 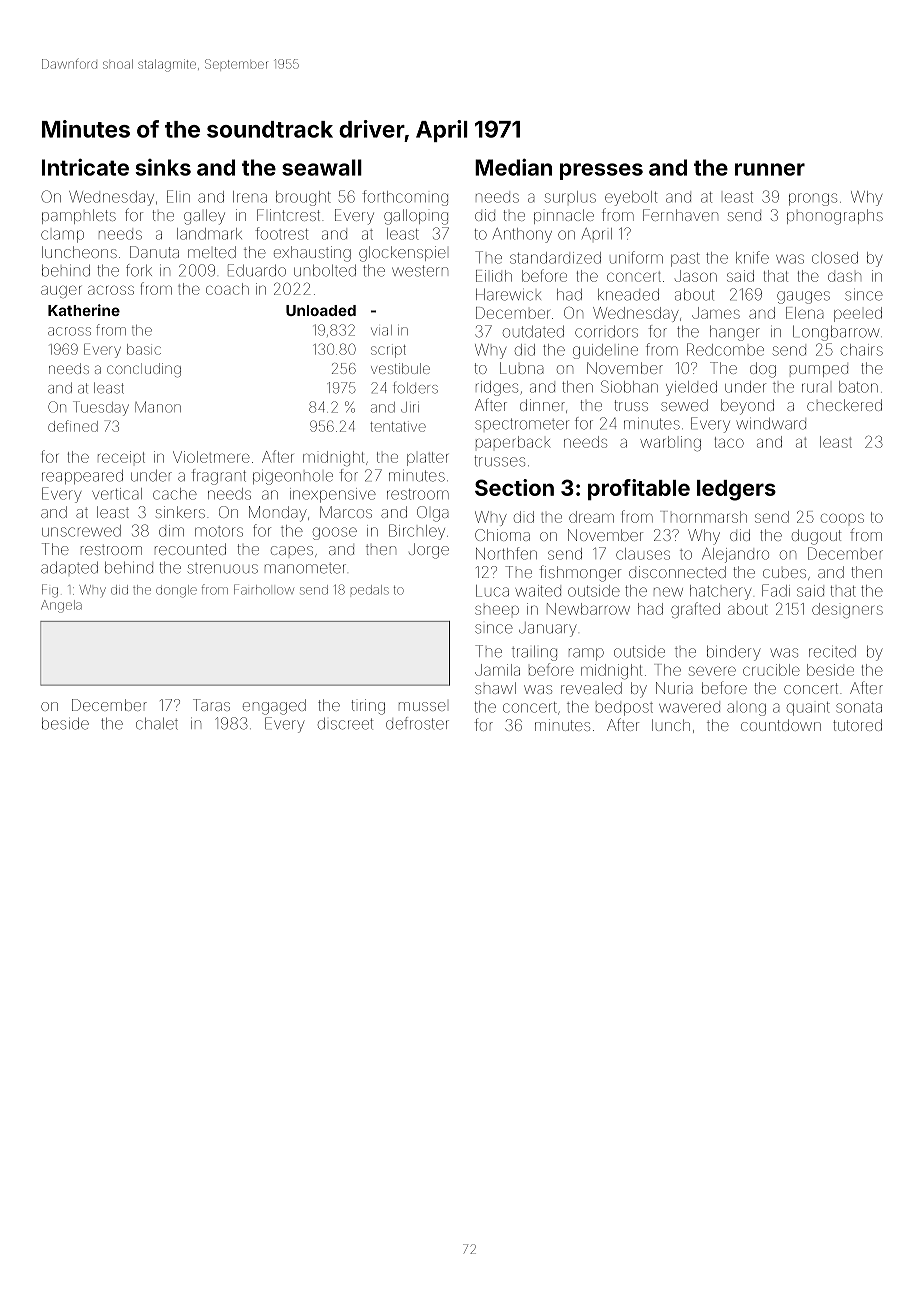 What do you see at coordinates (212, 252) in the image?
I see `melted` at bounding box center [212, 252].
